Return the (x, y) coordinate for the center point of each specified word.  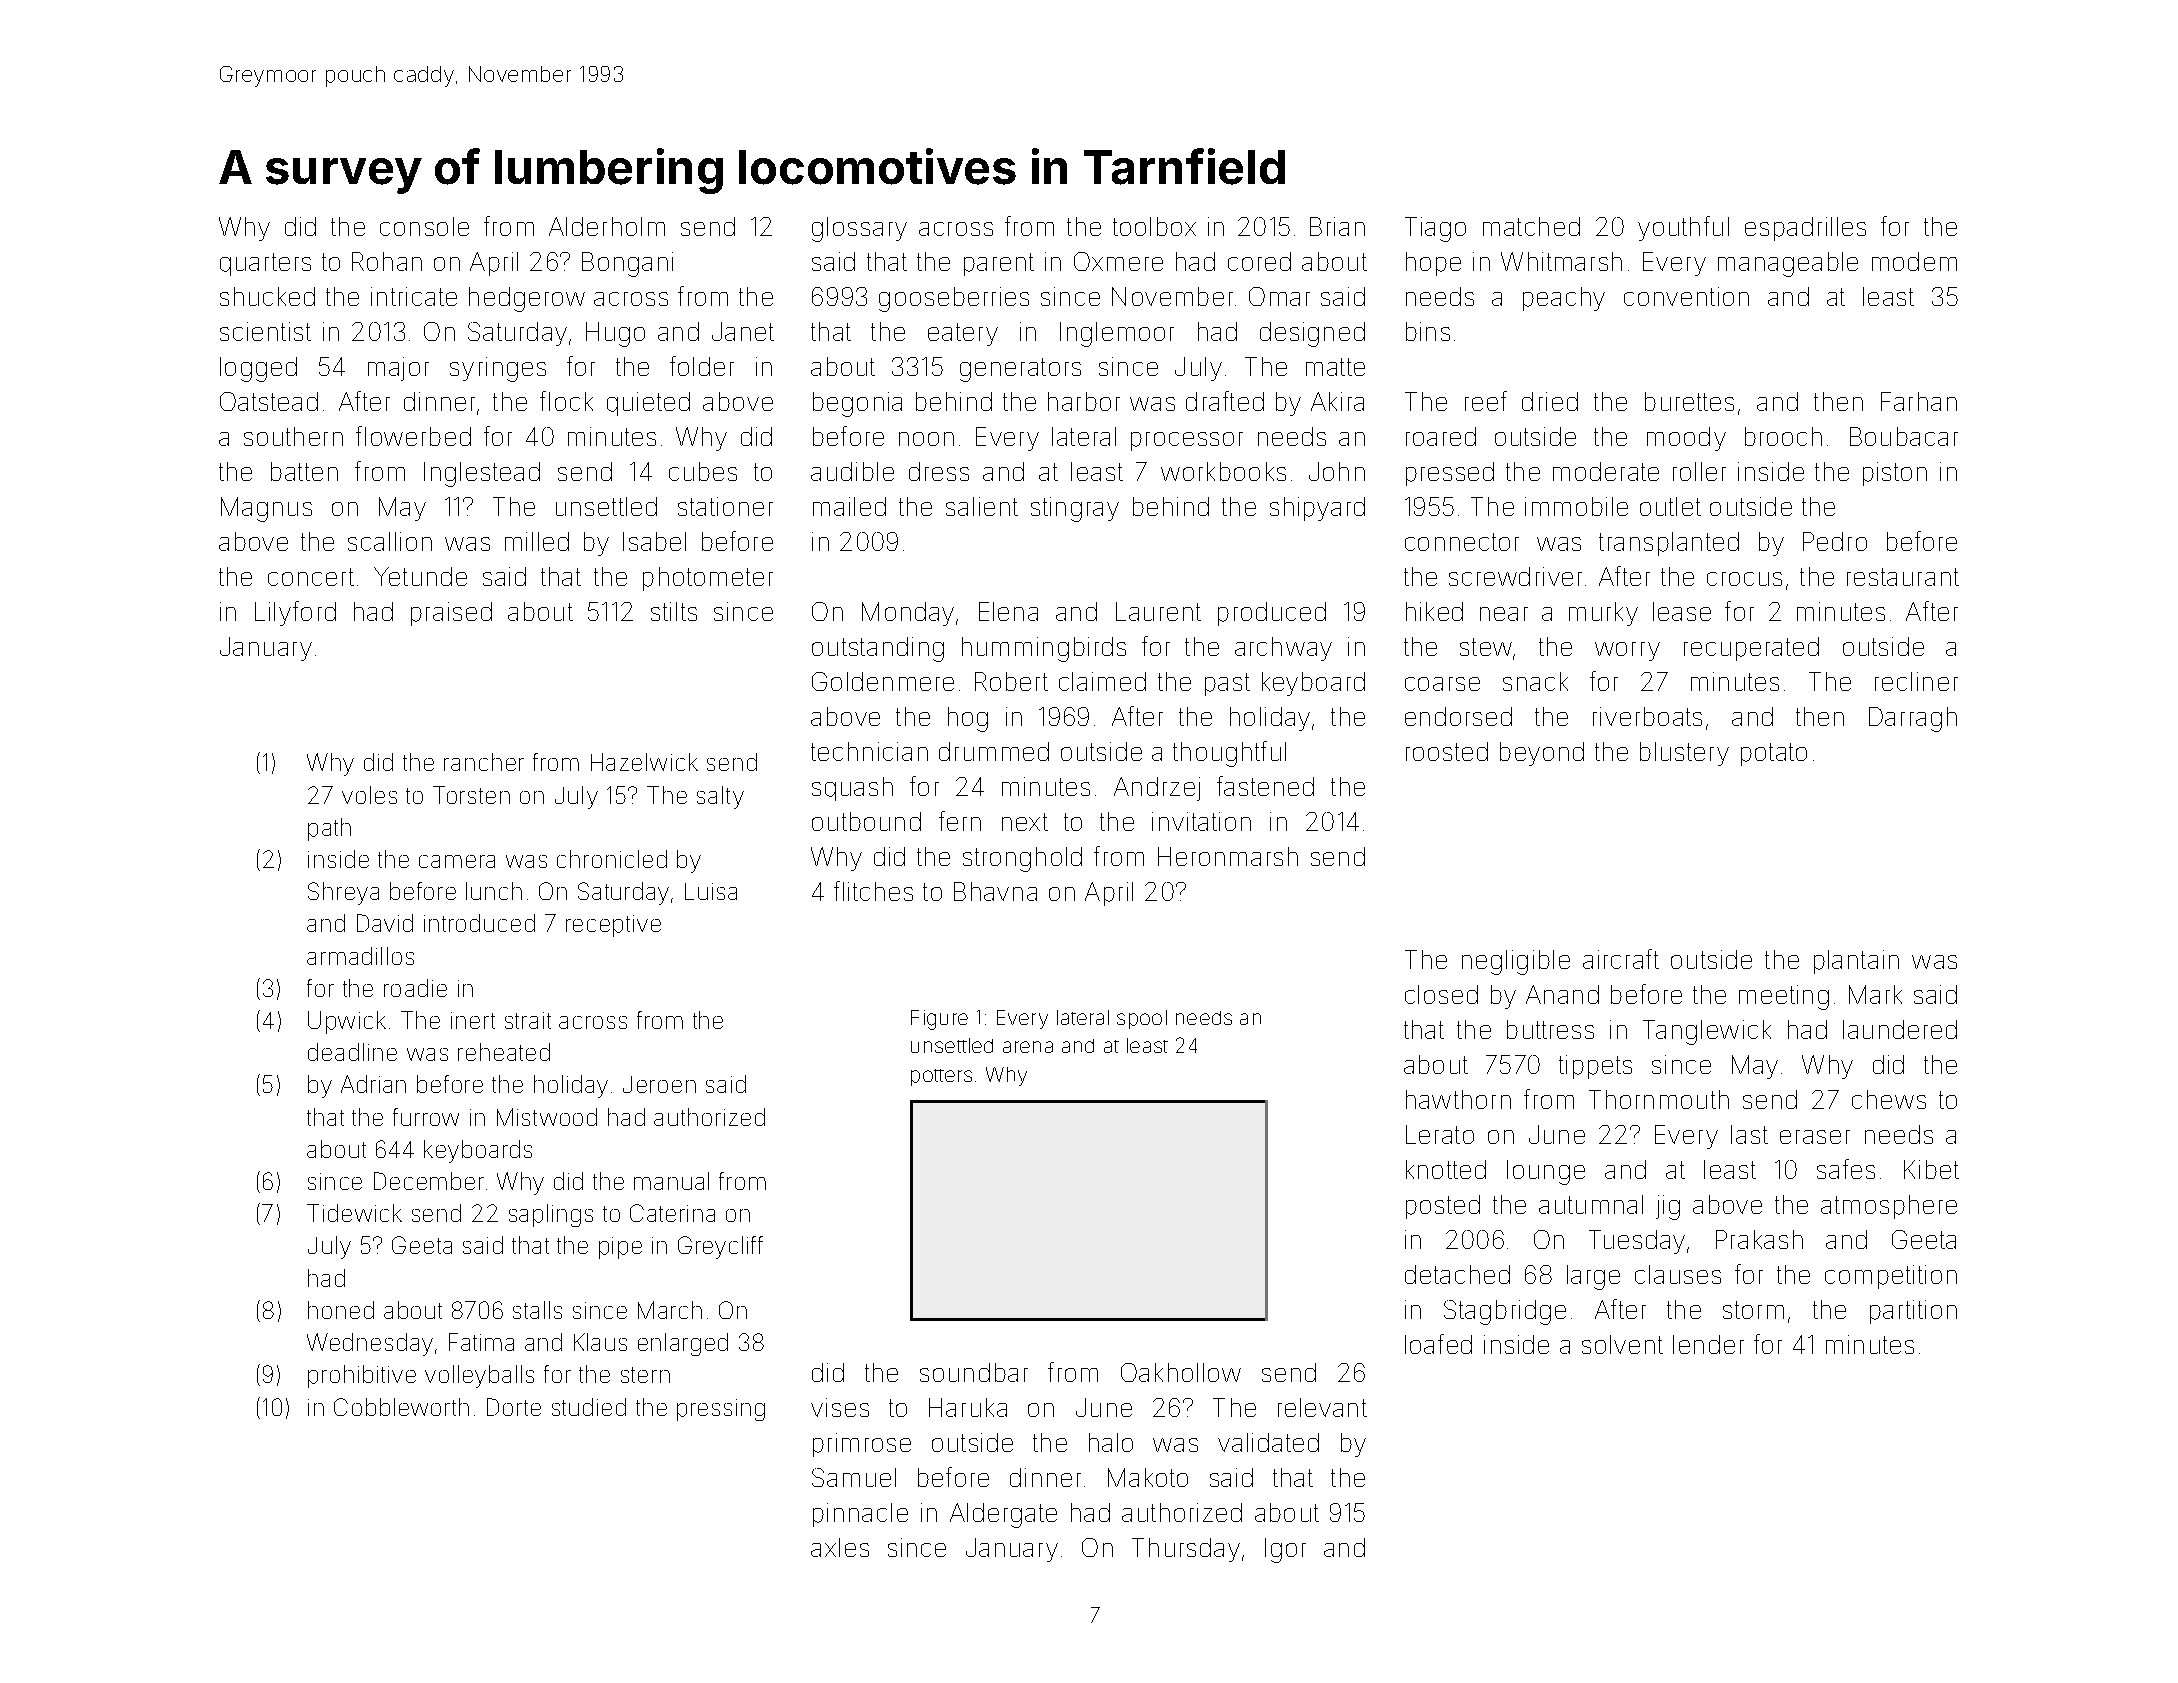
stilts (674, 611)
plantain (1856, 962)
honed (341, 1310)
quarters (265, 264)
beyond (1542, 754)
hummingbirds (1044, 649)
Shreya (343, 893)
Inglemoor (1117, 334)
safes (1846, 1169)
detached (1457, 1274)
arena (1028, 1047)
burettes (1689, 401)
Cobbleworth (401, 1407)
